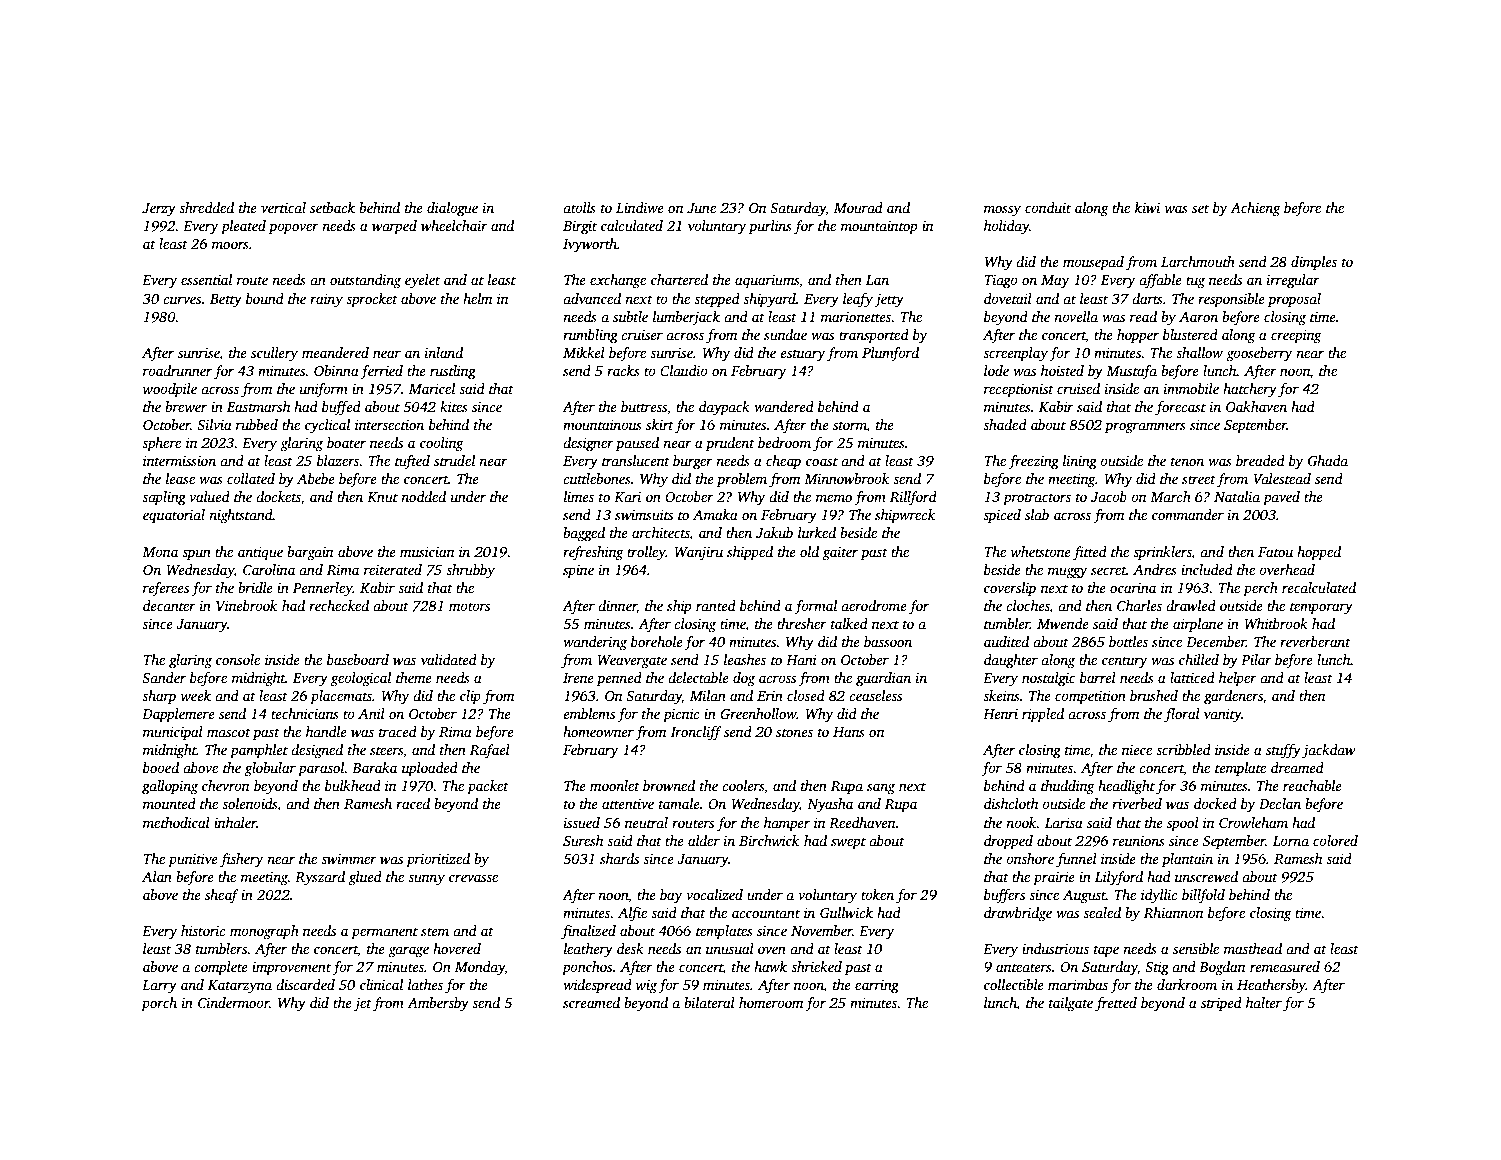 This image has height=1160, width=1501. What do you see at coordinates (742, 480) in the image?
I see `problem` at bounding box center [742, 480].
